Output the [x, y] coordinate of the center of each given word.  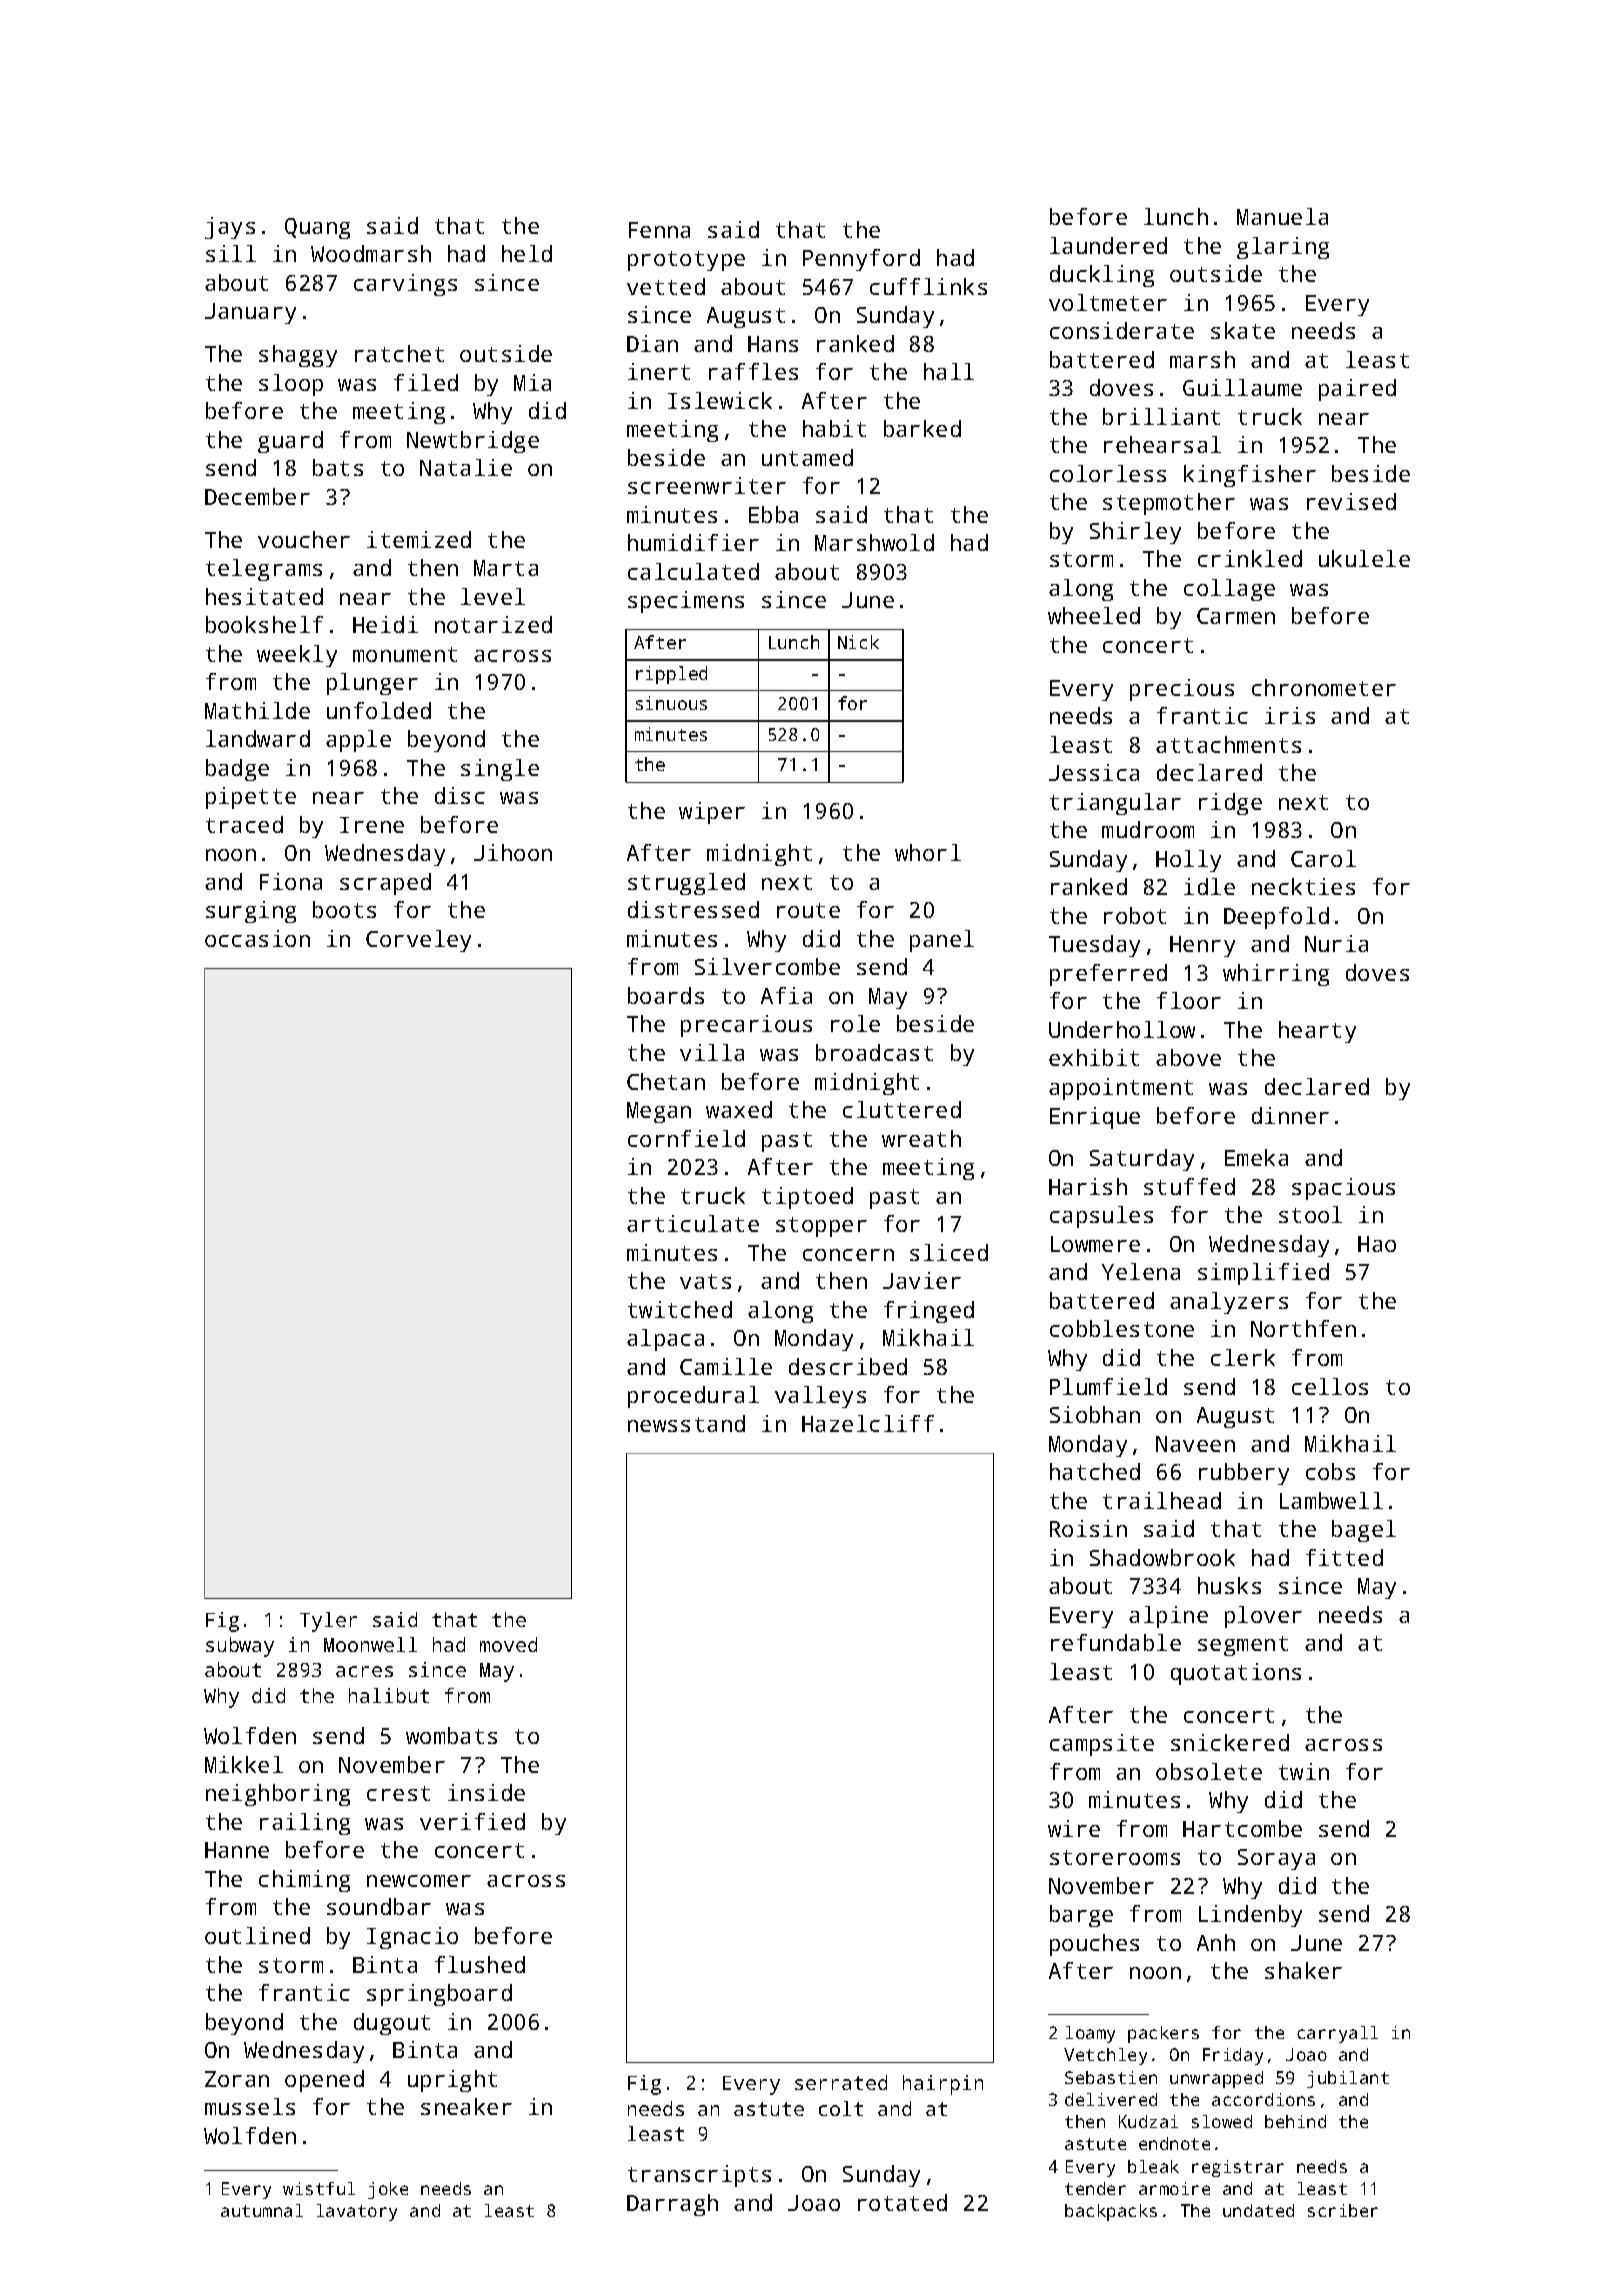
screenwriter [707, 485]
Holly [1188, 861]
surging [251, 912]
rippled [671, 675]
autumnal [262, 2210]
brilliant [1161, 416]
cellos [1330, 1386]
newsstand [686, 1423]
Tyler [328, 1622]
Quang [317, 228]
